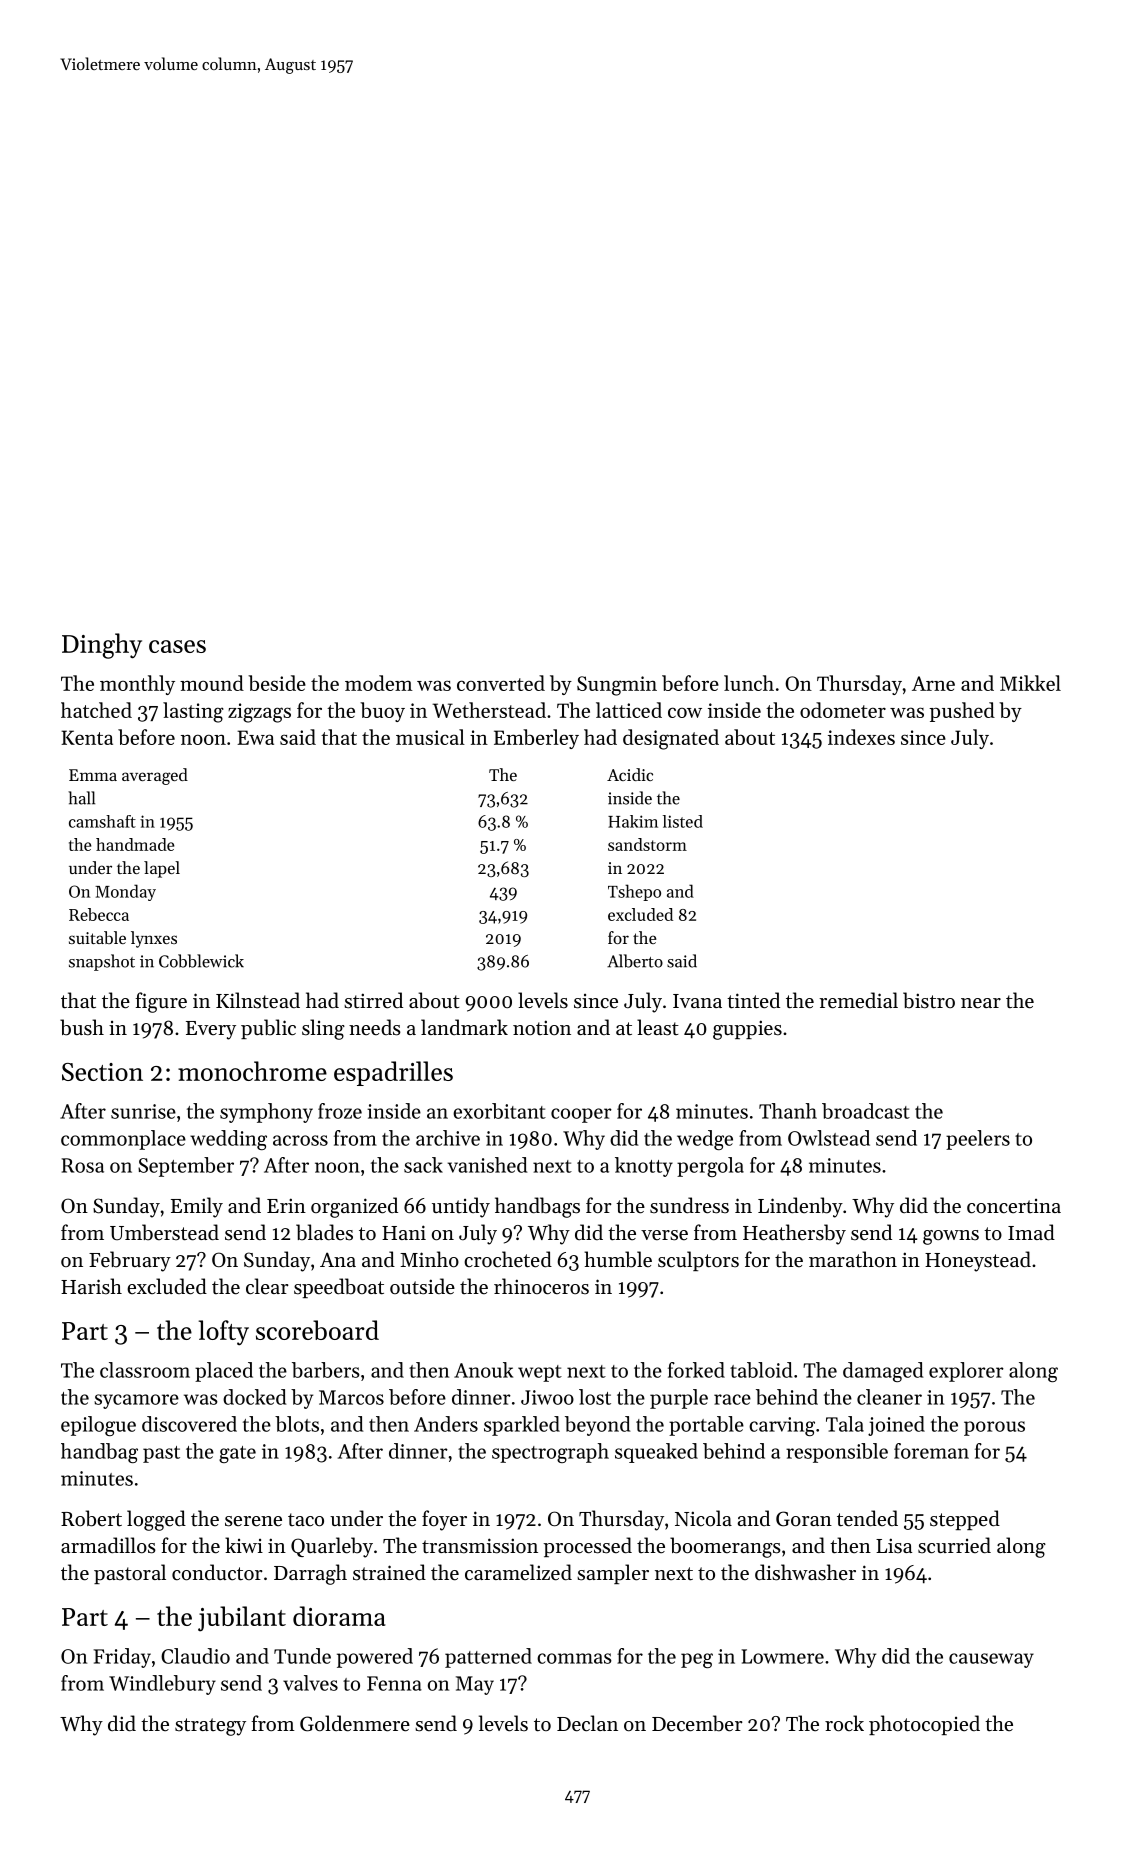 The width and height of the document is (1129, 1860). I want to click on converted, so click(501, 683).
